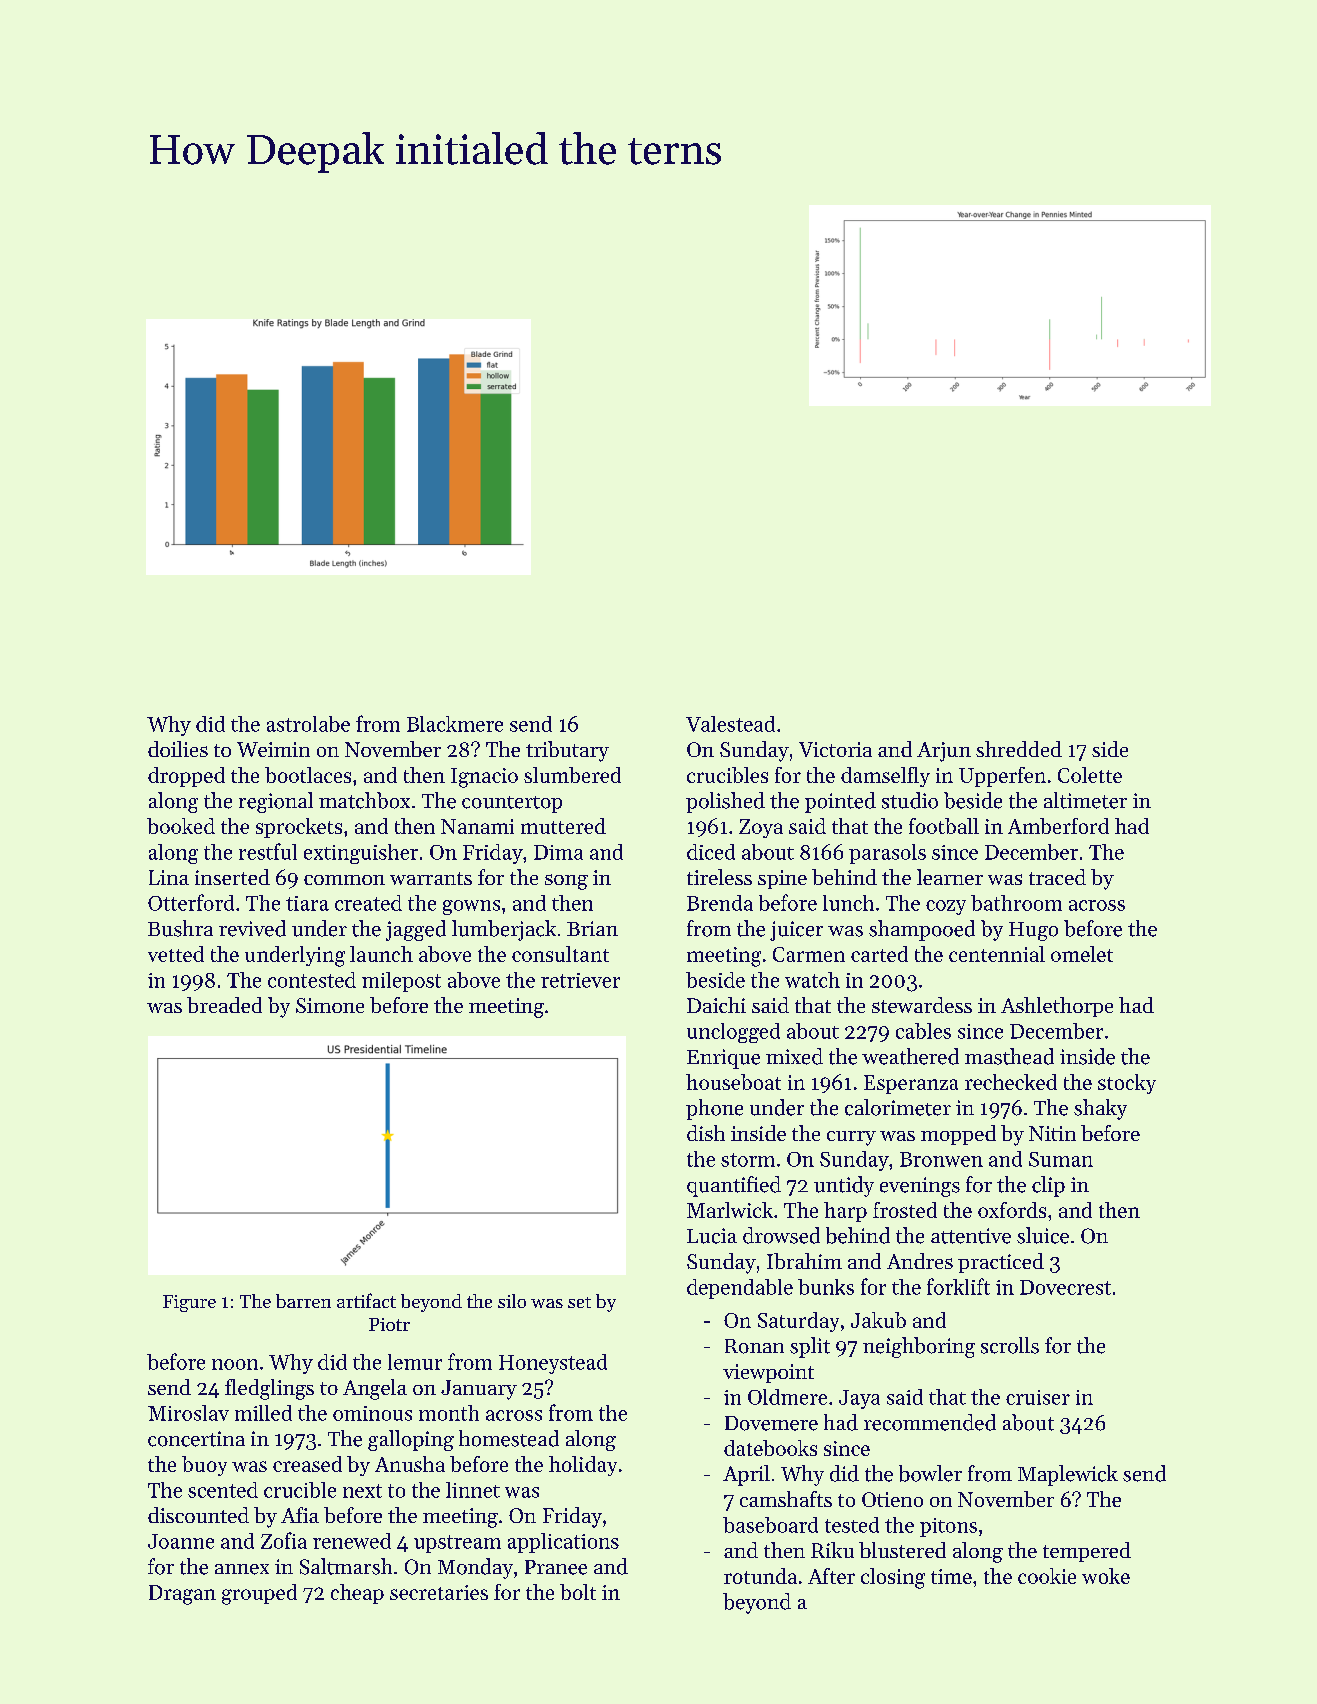 The width and height of the screenshot is (1317, 1704). Describe the element at coordinates (381, 954) in the screenshot. I see `launch` at that location.
